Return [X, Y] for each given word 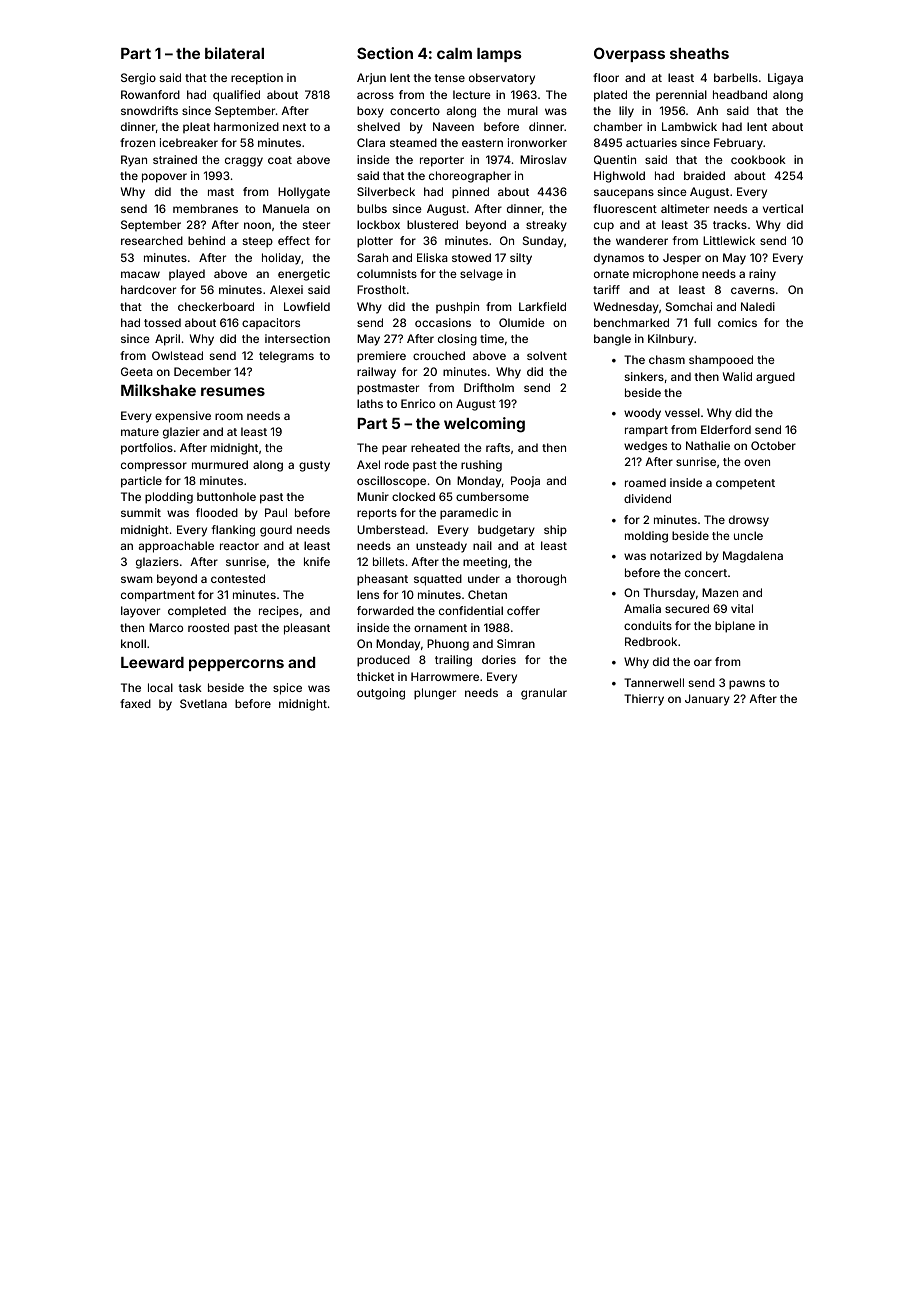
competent [745, 484]
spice [287, 689]
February [738, 144]
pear [394, 450]
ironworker [537, 142]
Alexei [286, 289]
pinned [470, 193]
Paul [276, 512]
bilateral [234, 53]
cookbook [758, 159]
